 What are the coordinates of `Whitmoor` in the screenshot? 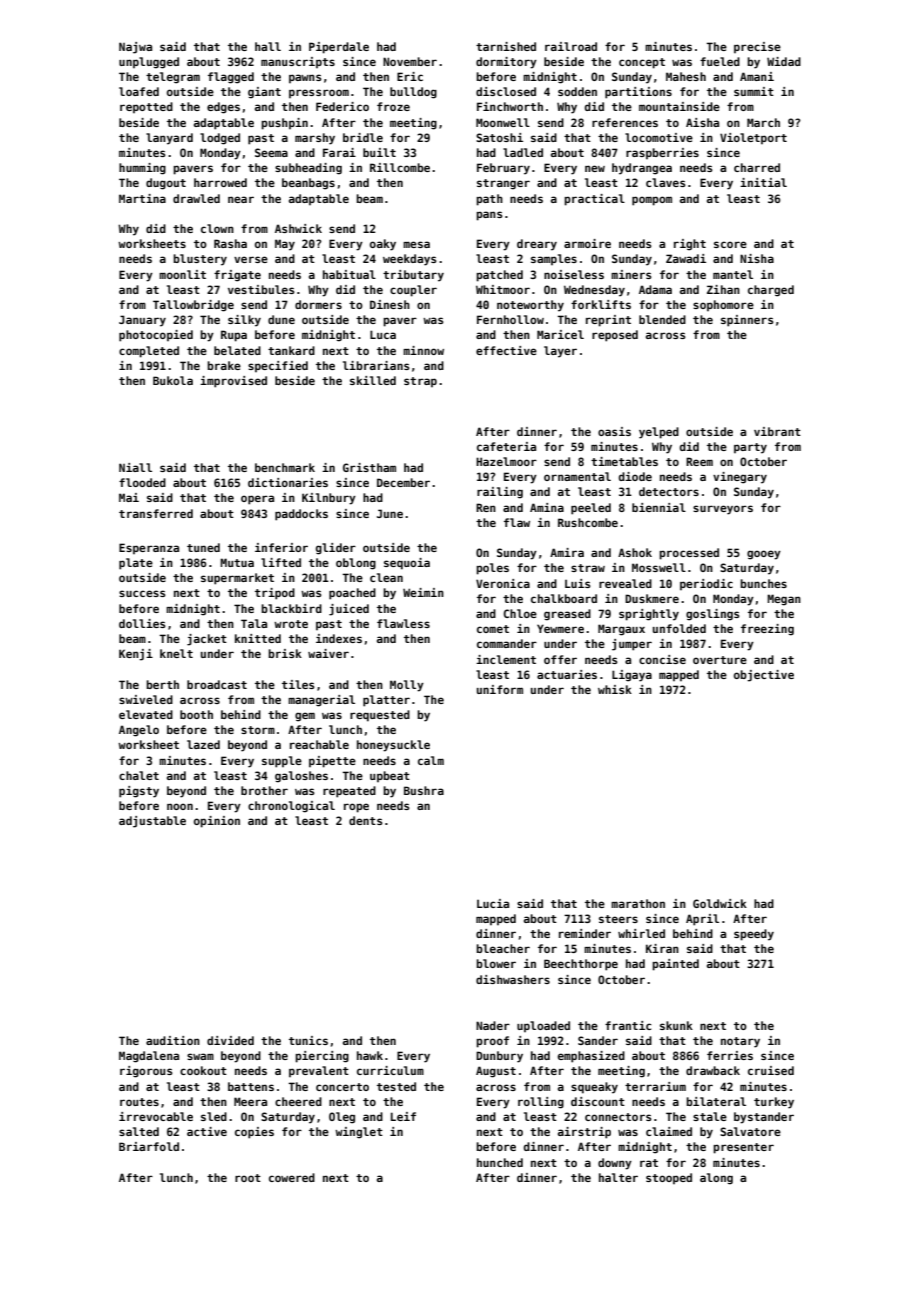 It's located at (503, 289).
